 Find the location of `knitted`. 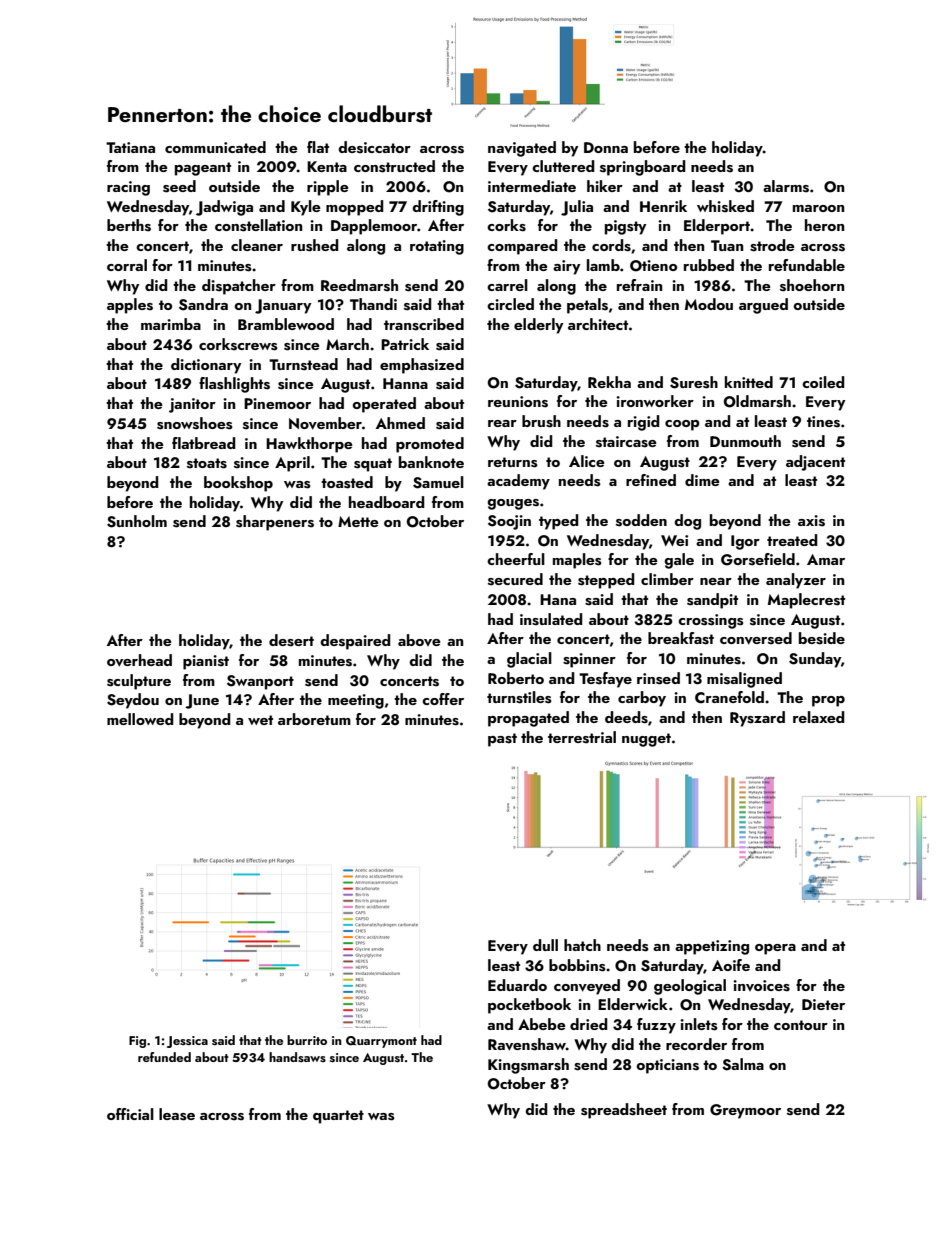

knitted is located at coordinates (749, 382).
